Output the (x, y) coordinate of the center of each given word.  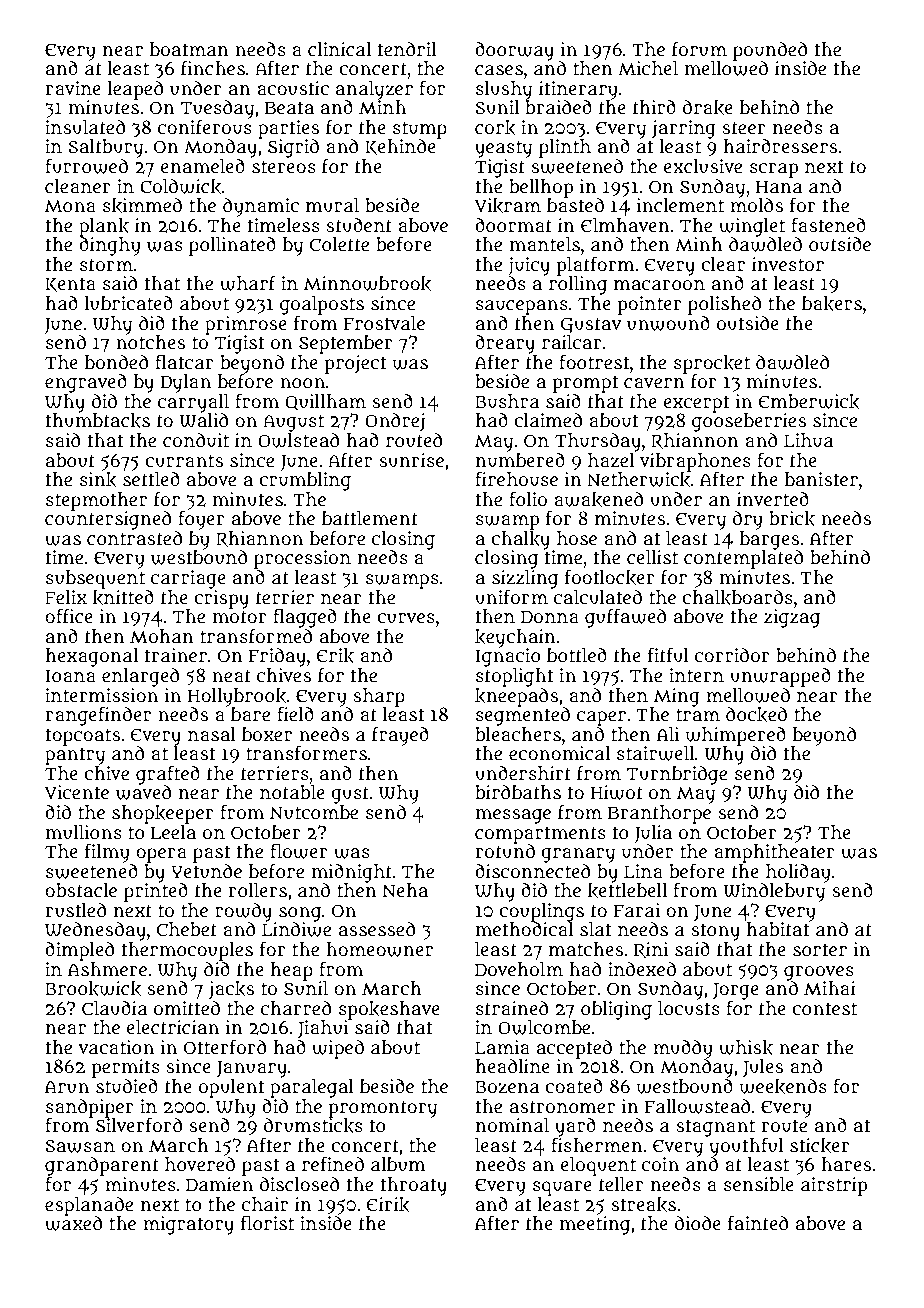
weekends (783, 1087)
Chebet (187, 929)
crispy (221, 599)
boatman (189, 49)
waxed (73, 1223)
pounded (770, 51)
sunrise (411, 460)
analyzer (374, 90)
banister (821, 479)
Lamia (502, 1047)
